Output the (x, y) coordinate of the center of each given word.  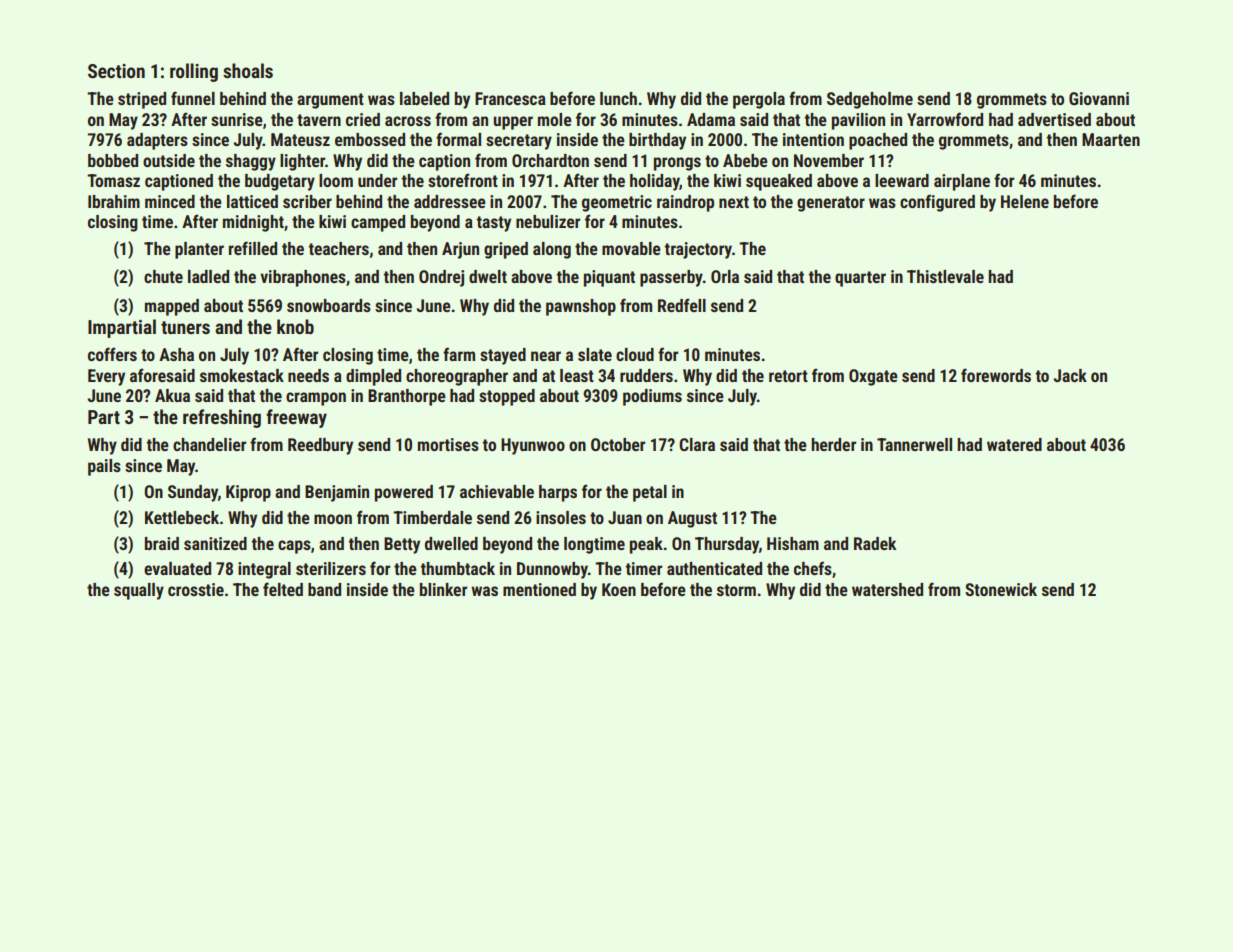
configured (937, 203)
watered (1014, 444)
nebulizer (548, 221)
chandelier (209, 444)
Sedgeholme (870, 100)
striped (142, 100)
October (618, 444)
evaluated (177, 568)
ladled (208, 276)
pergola (759, 100)
